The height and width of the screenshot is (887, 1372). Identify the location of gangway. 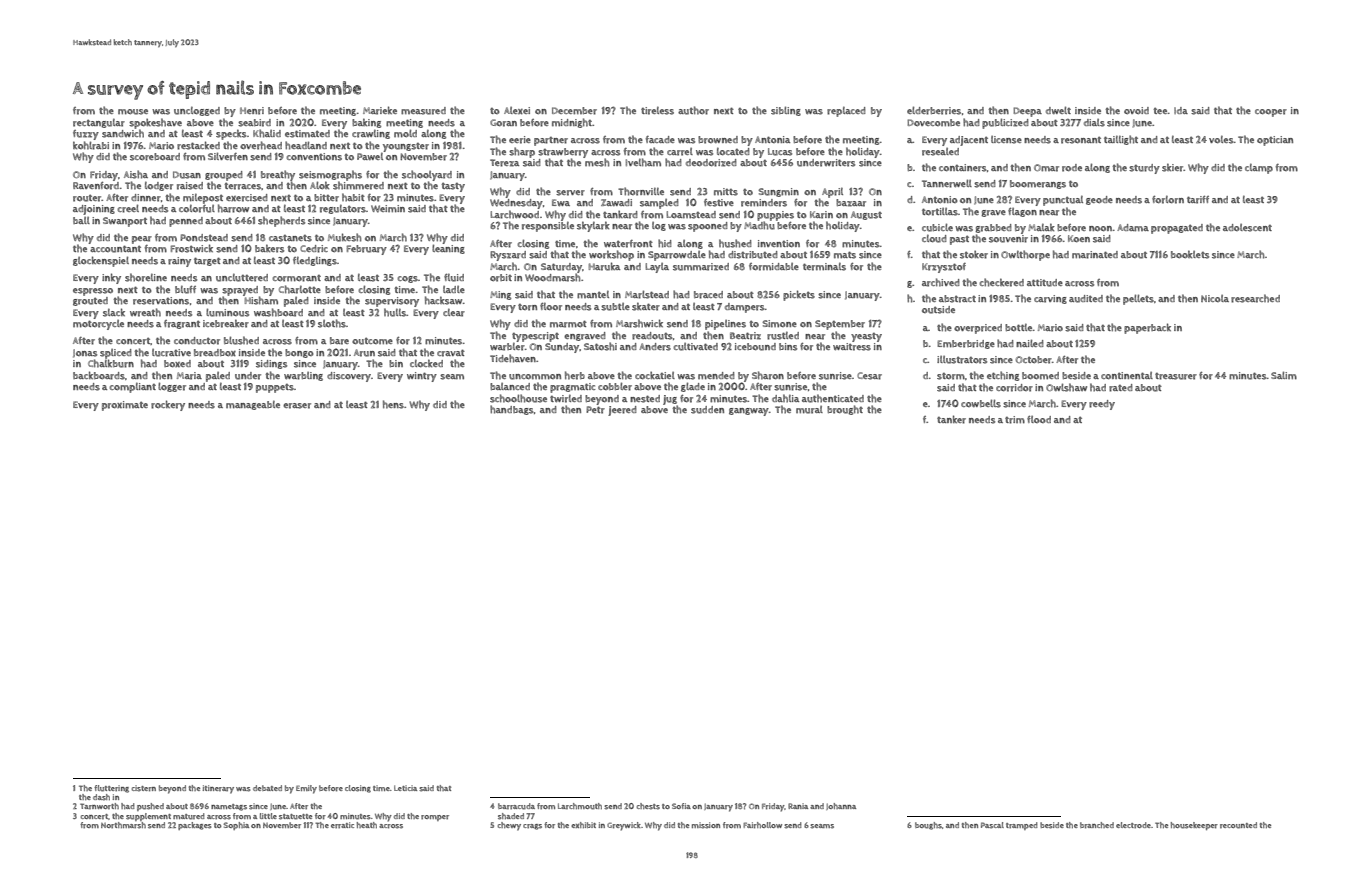
(749, 412).
